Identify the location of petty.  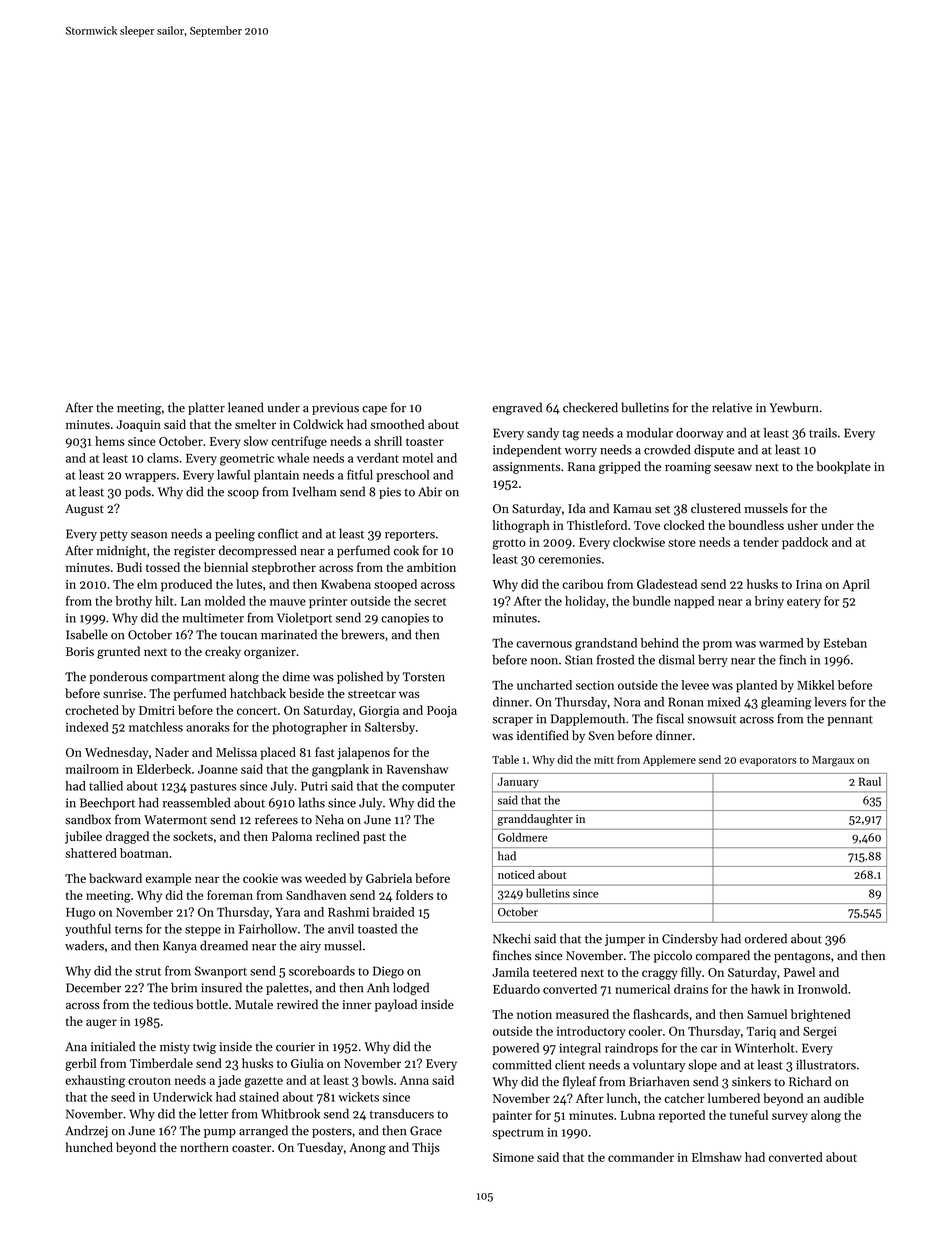
(114, 536).
